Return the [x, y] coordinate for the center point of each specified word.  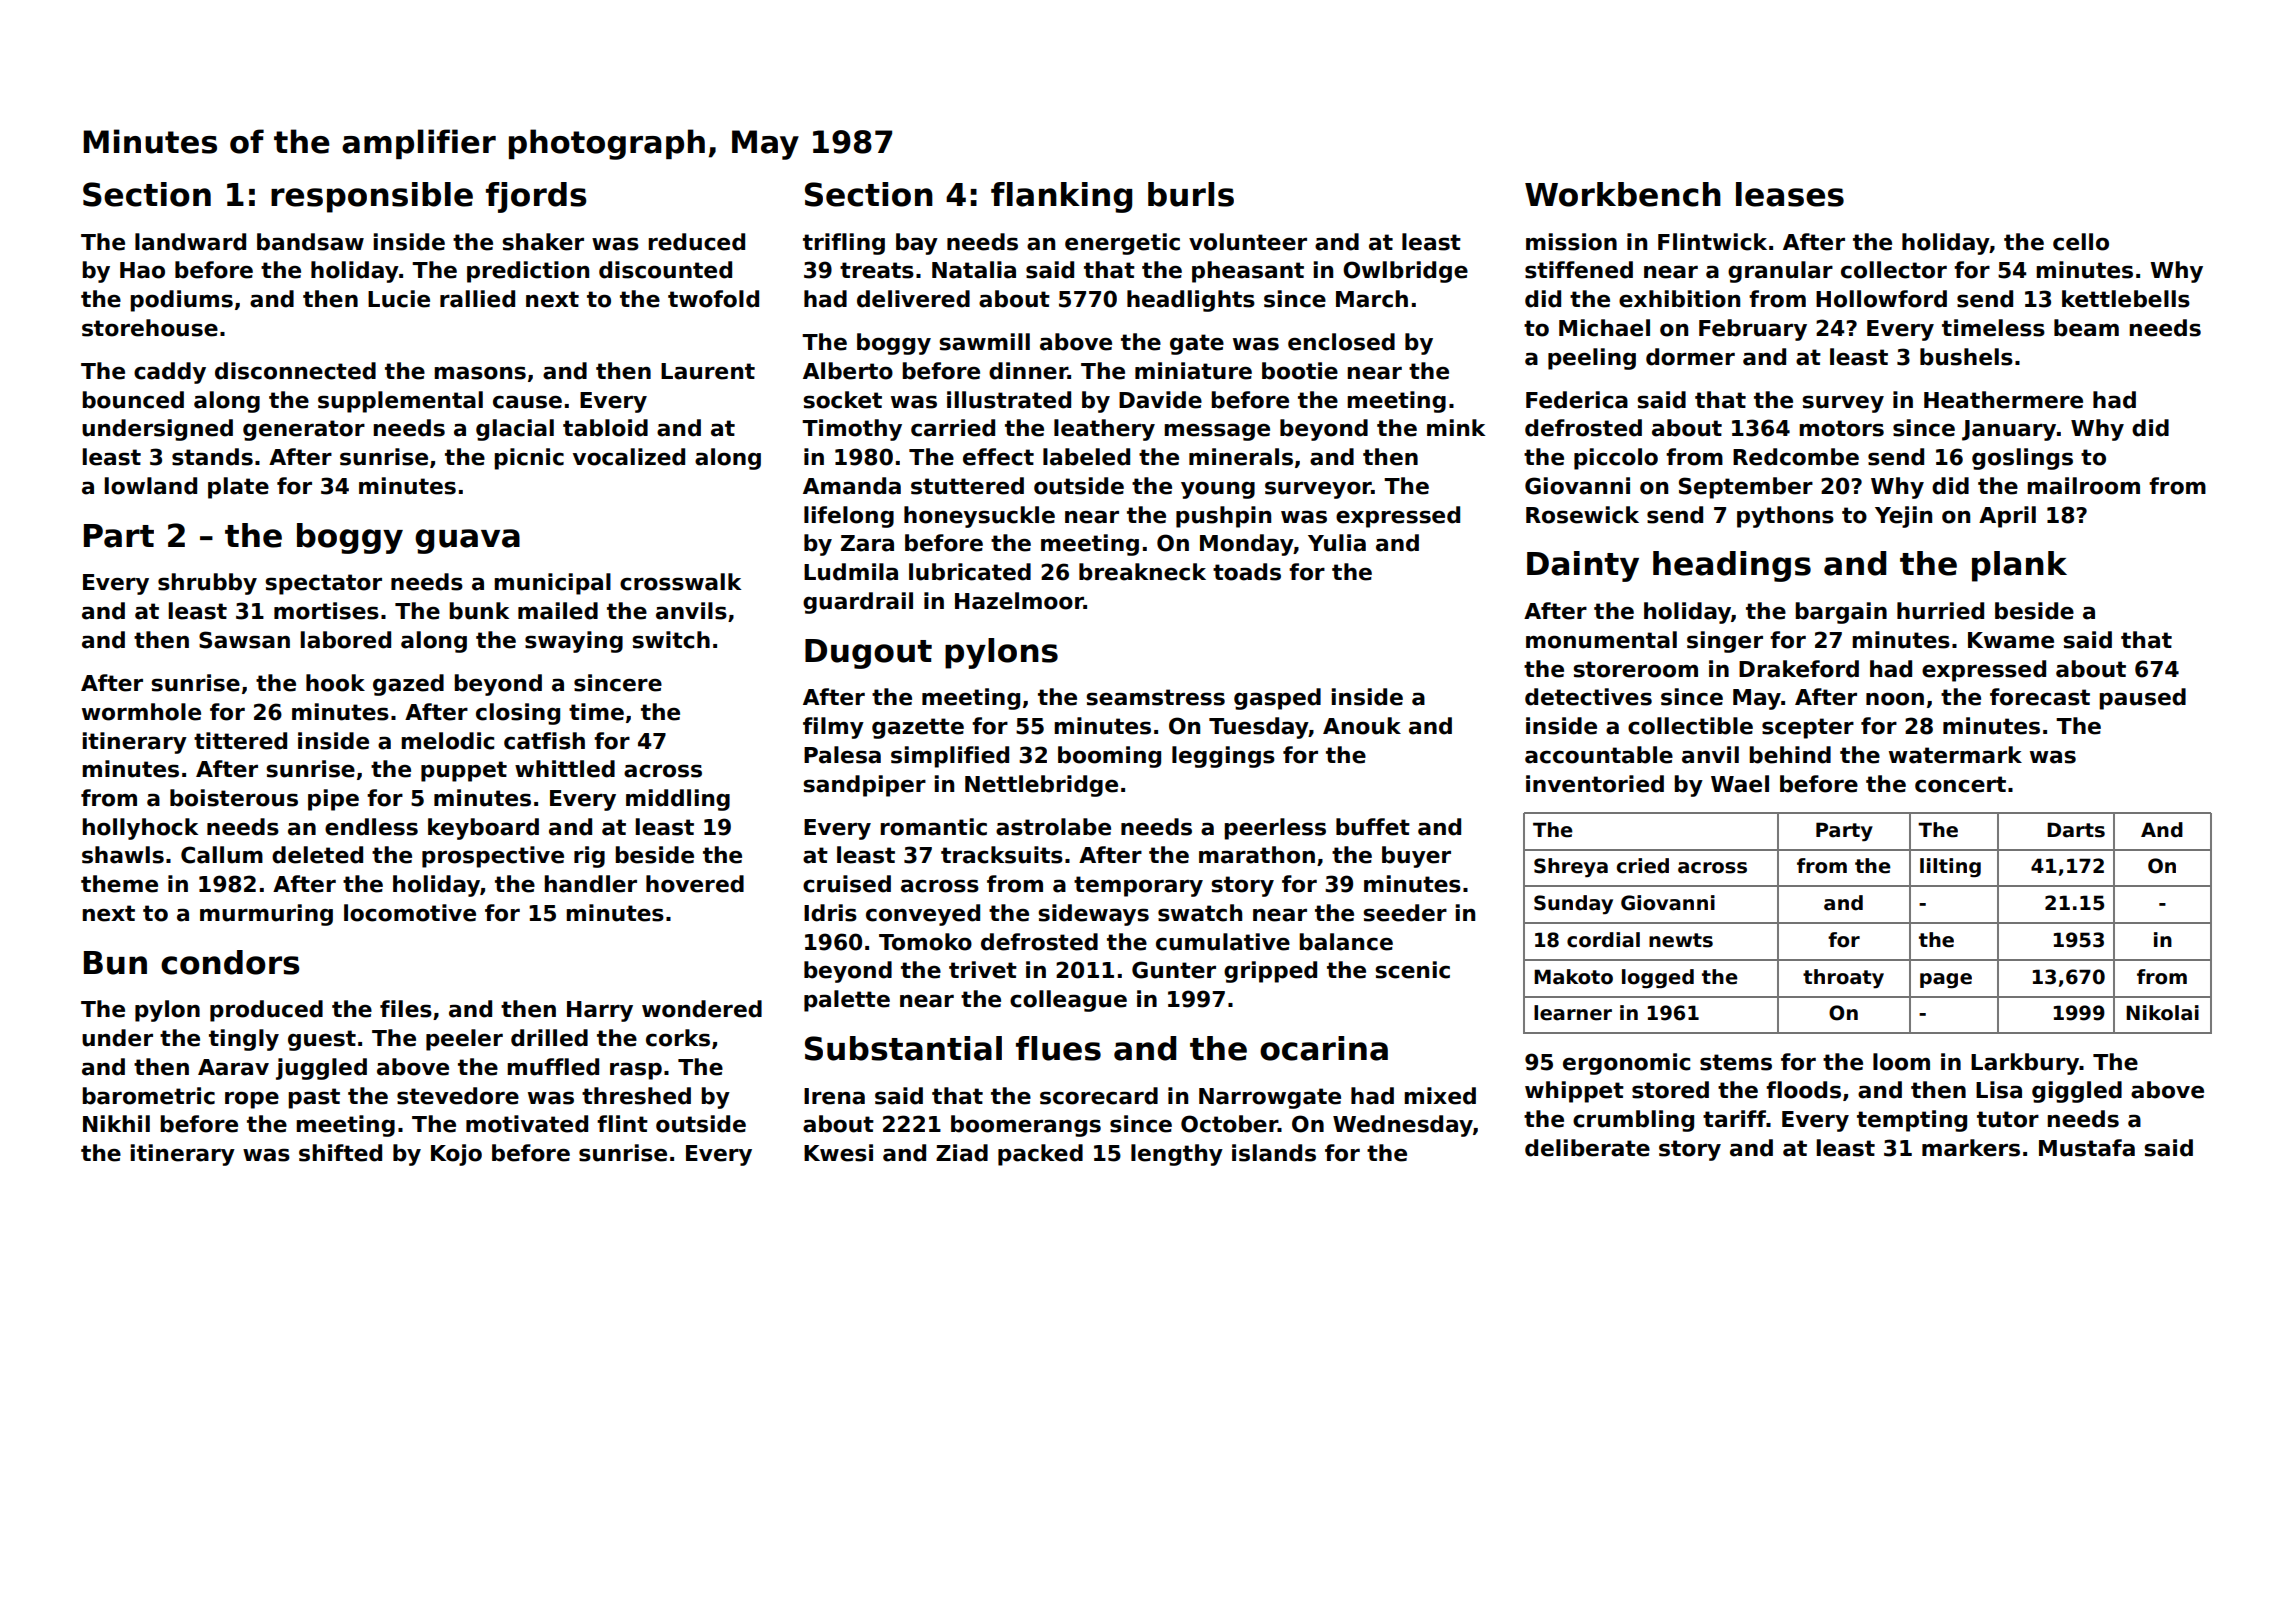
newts [1681, 940]
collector [1894, 270]
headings [1732, 566]
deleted [317, 855]
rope [252, 1100]
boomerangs [1026, 1126]
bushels [1966, 357]
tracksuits [1002, 855]
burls [1191, 194]
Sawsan [244, 640]
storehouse [150, 328]
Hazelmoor [1019, 601]
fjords [536, 197]
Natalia [974, 270]
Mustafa [2087, 1148]
